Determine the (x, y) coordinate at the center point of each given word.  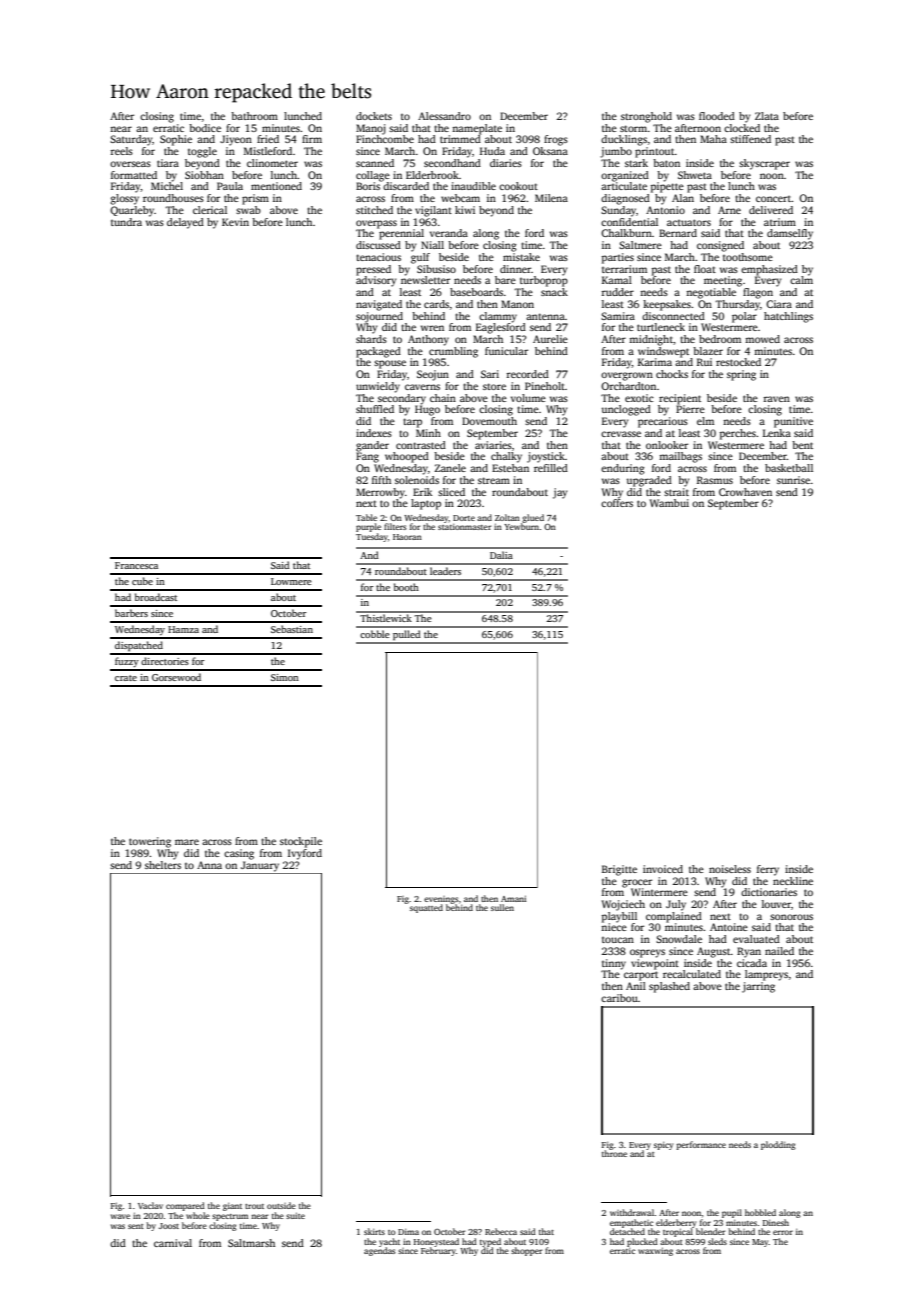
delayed (185, 223)
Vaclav (150, 1205)
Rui (704, 362)
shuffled (375, 409)
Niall (432, 245)
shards (371, 339)
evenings (441, 900)
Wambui (669, 503)
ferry (768, 870)
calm (801, 280)
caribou (619, 998)
